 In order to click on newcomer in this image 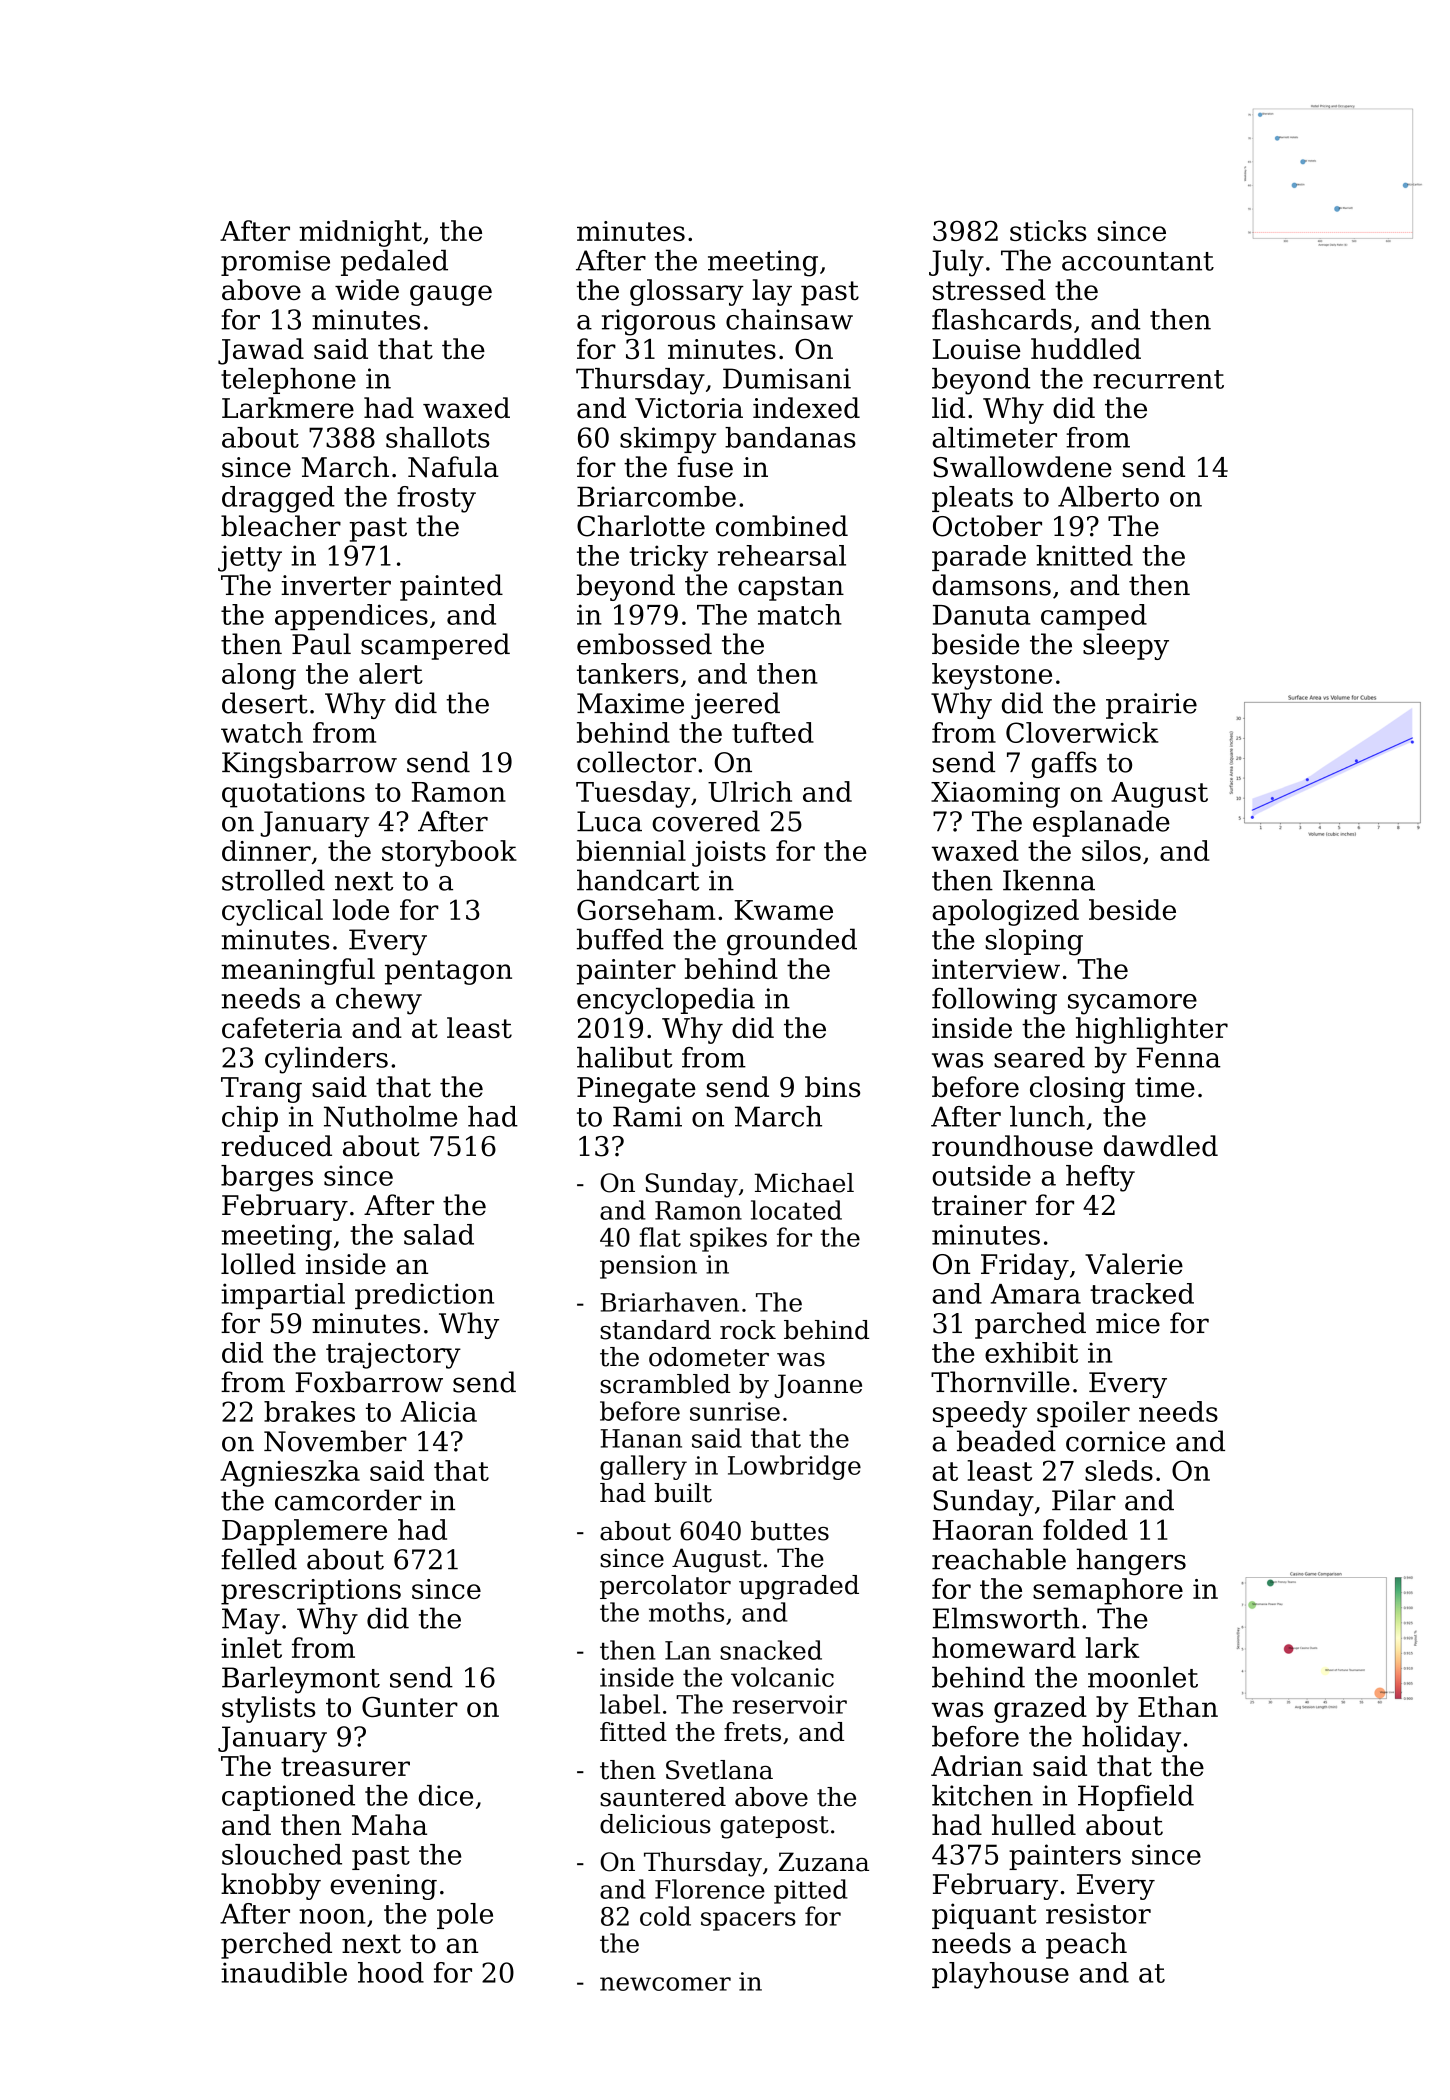, I will do `click(665, 1984)`.
